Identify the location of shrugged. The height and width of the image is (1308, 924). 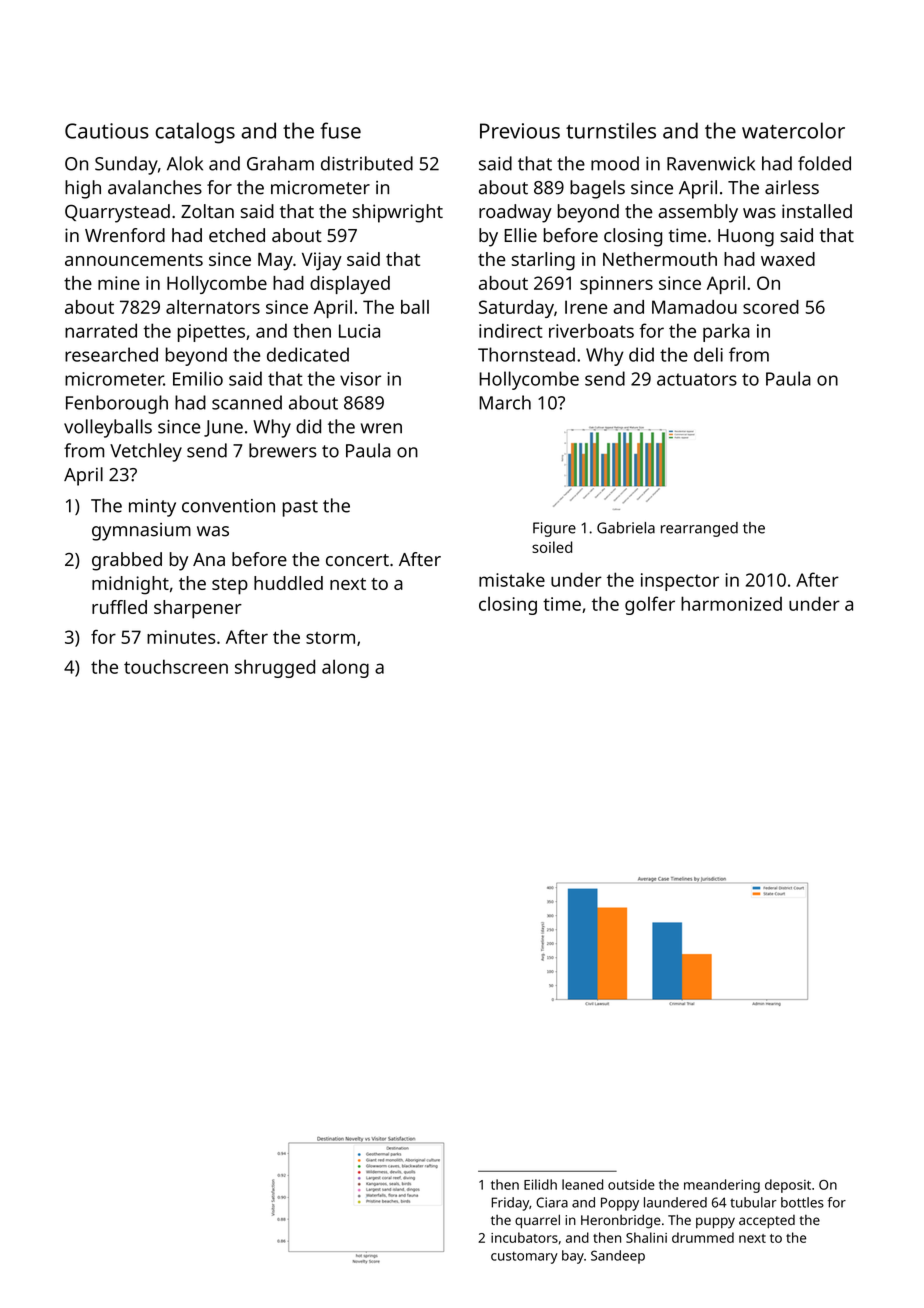
(275, 668).
